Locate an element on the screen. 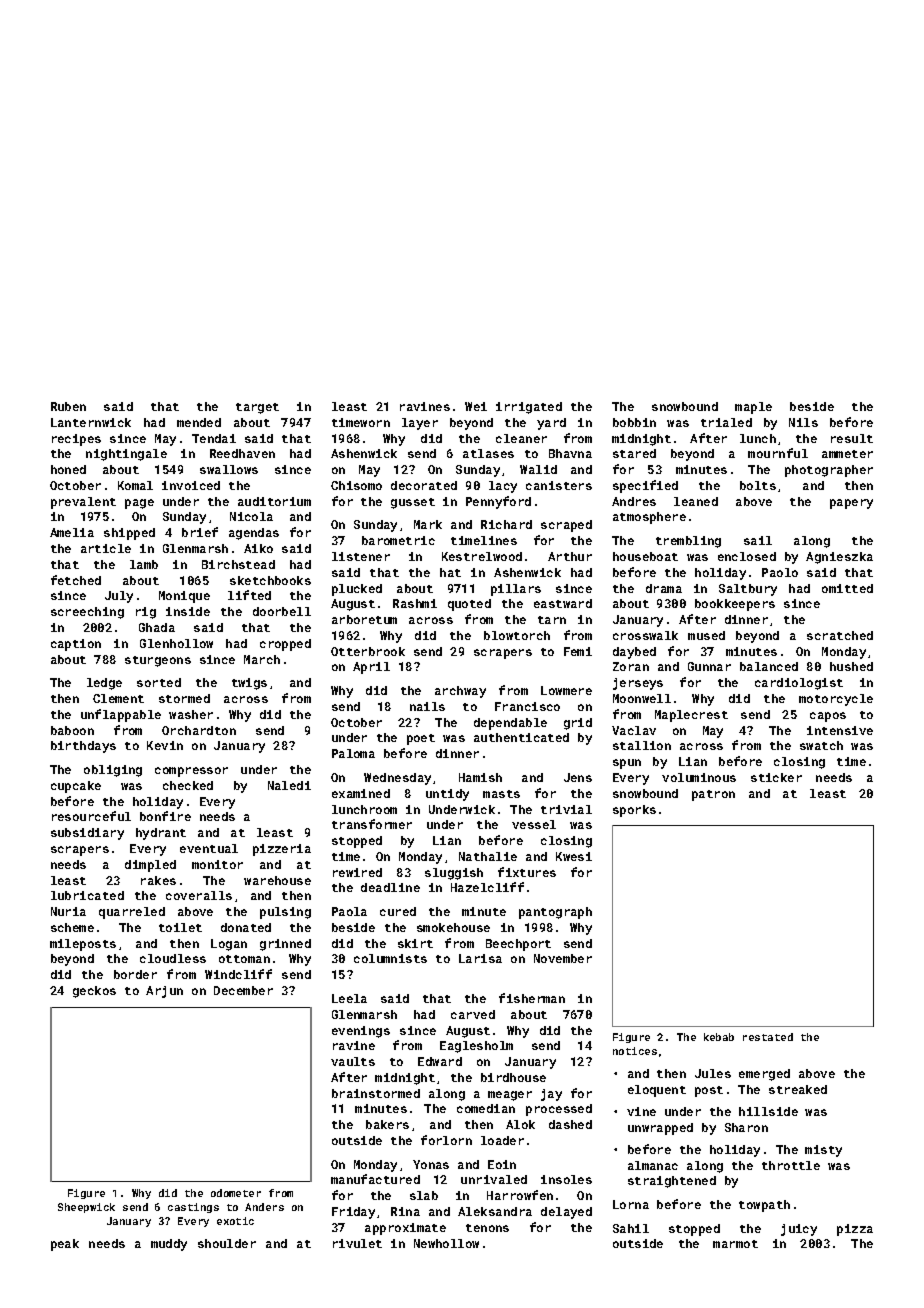 The image size is (924, 1308). sticker is located at coordinates (776, 777).
